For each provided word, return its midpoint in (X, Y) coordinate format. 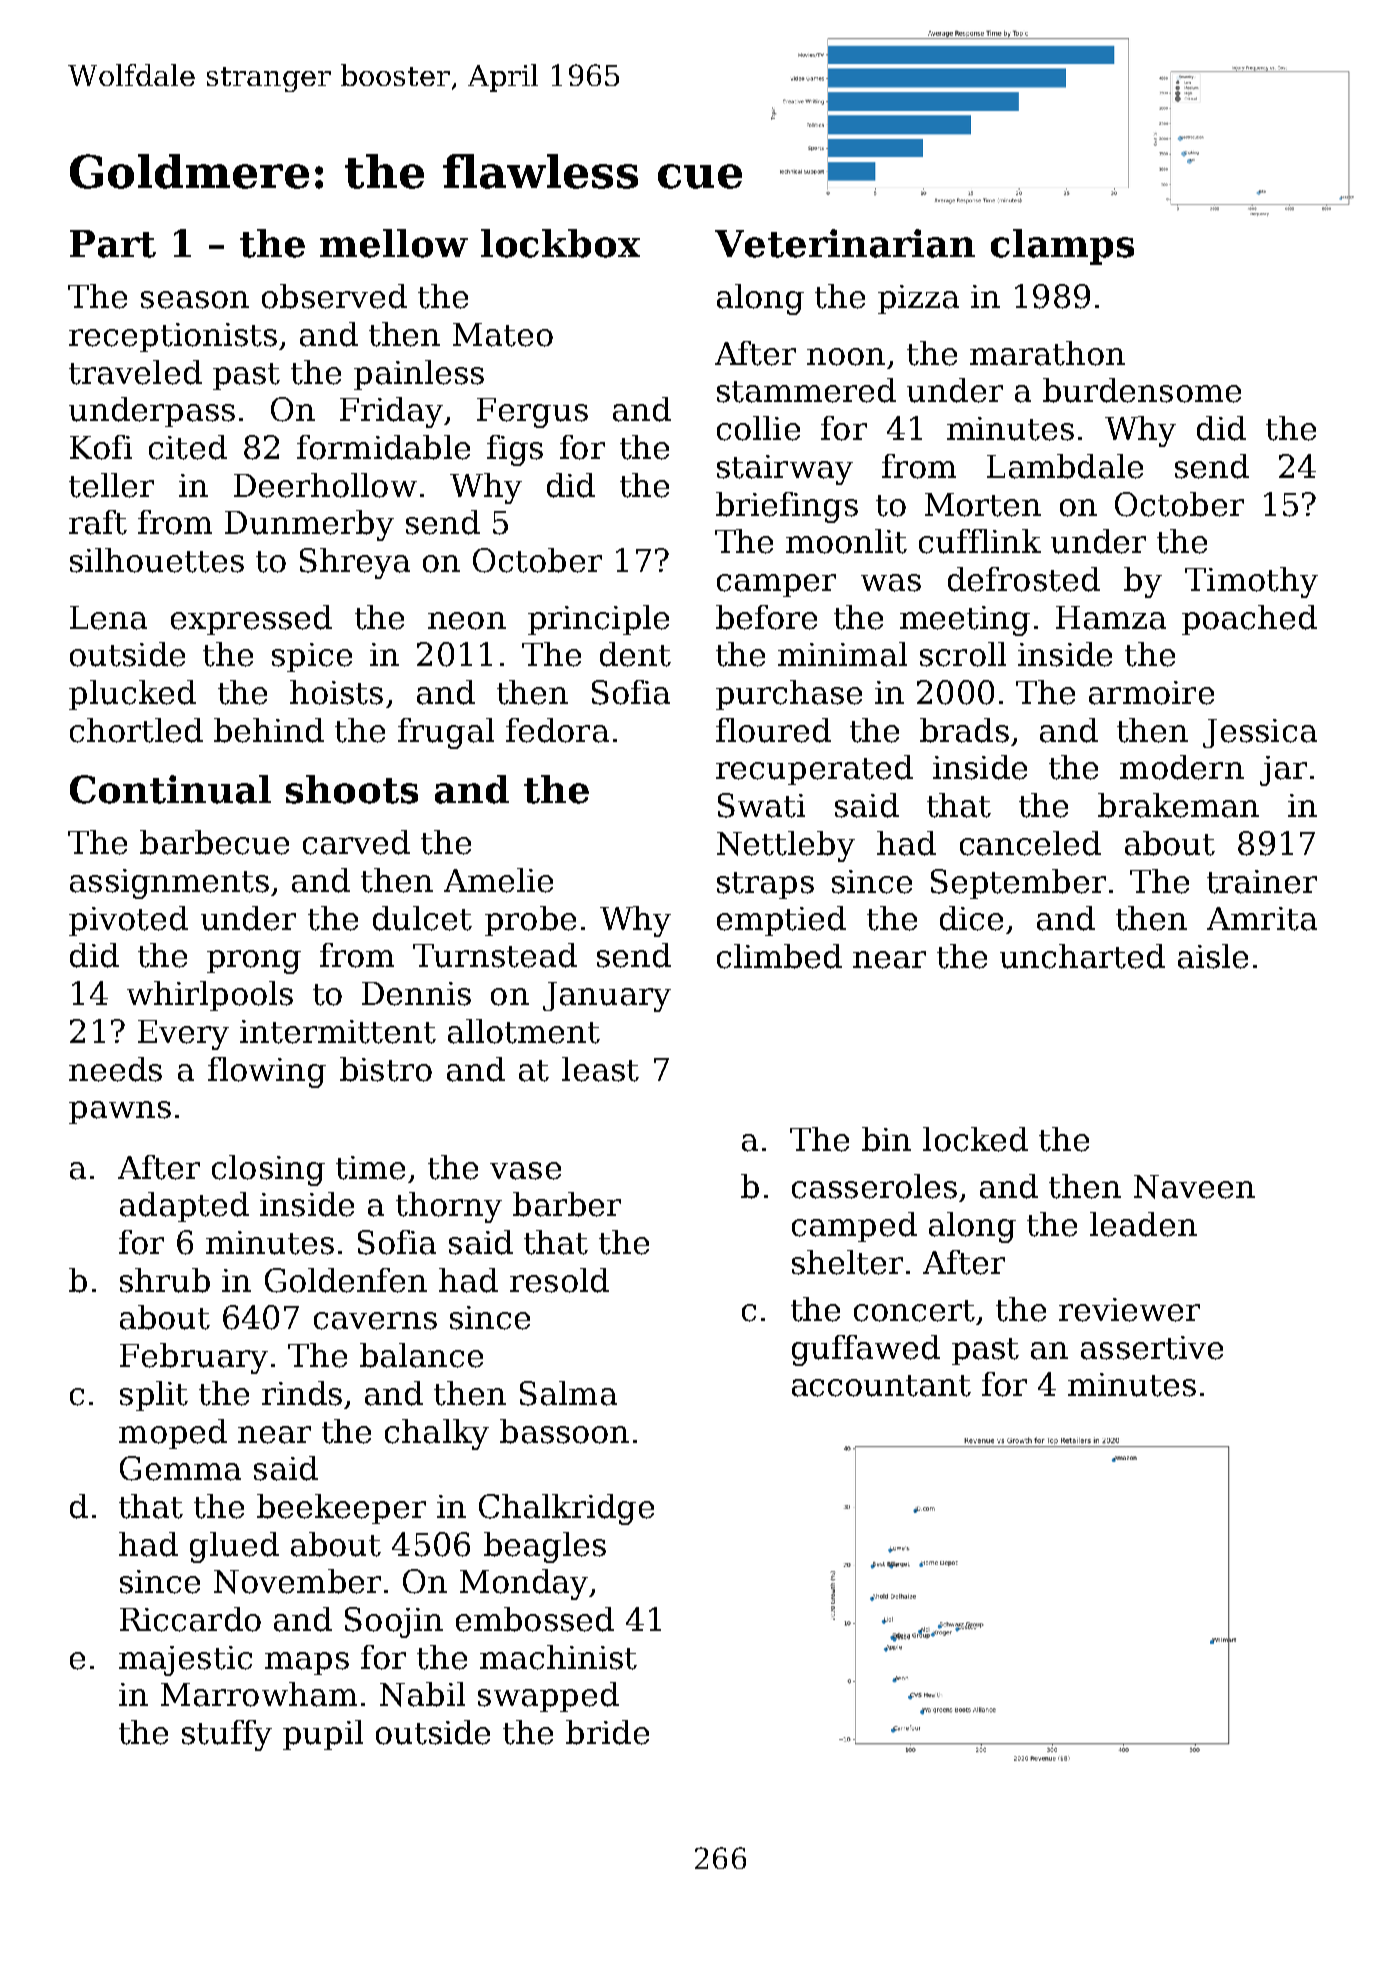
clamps (1062, 247)
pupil (323, 1735)
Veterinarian (845, 243)
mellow (394, 243)
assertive (1152, 1348)
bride (607, 1732)
